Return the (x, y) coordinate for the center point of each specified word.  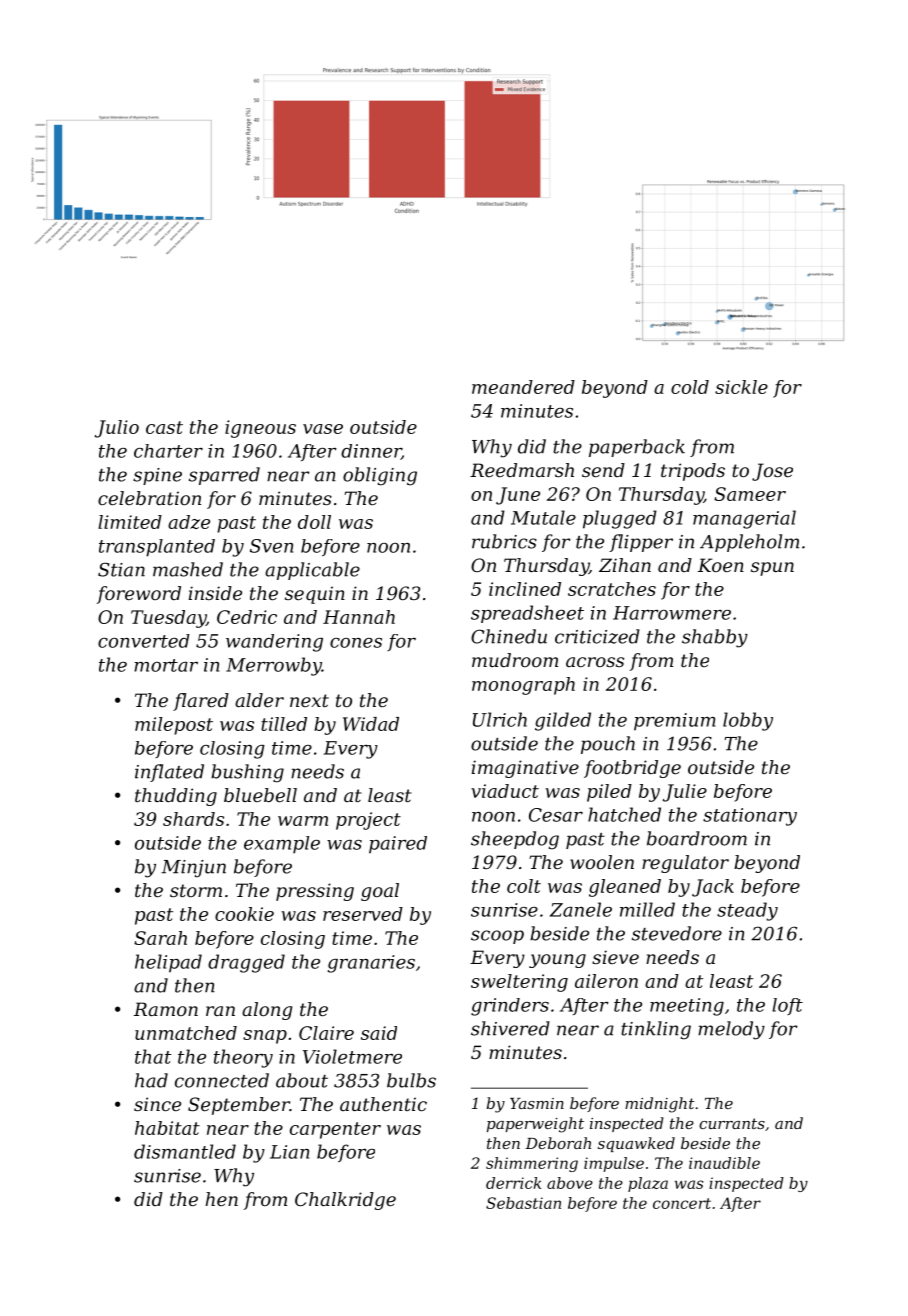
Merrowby (274, 666)
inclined (525, 589)
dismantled (185, 1151)
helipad (168, 963)
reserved (363, 914)
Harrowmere (672, 613)
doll (314, 522)
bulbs (411, 1080)
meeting (687, 1007)
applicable (312, 571)
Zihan (625, 565)
